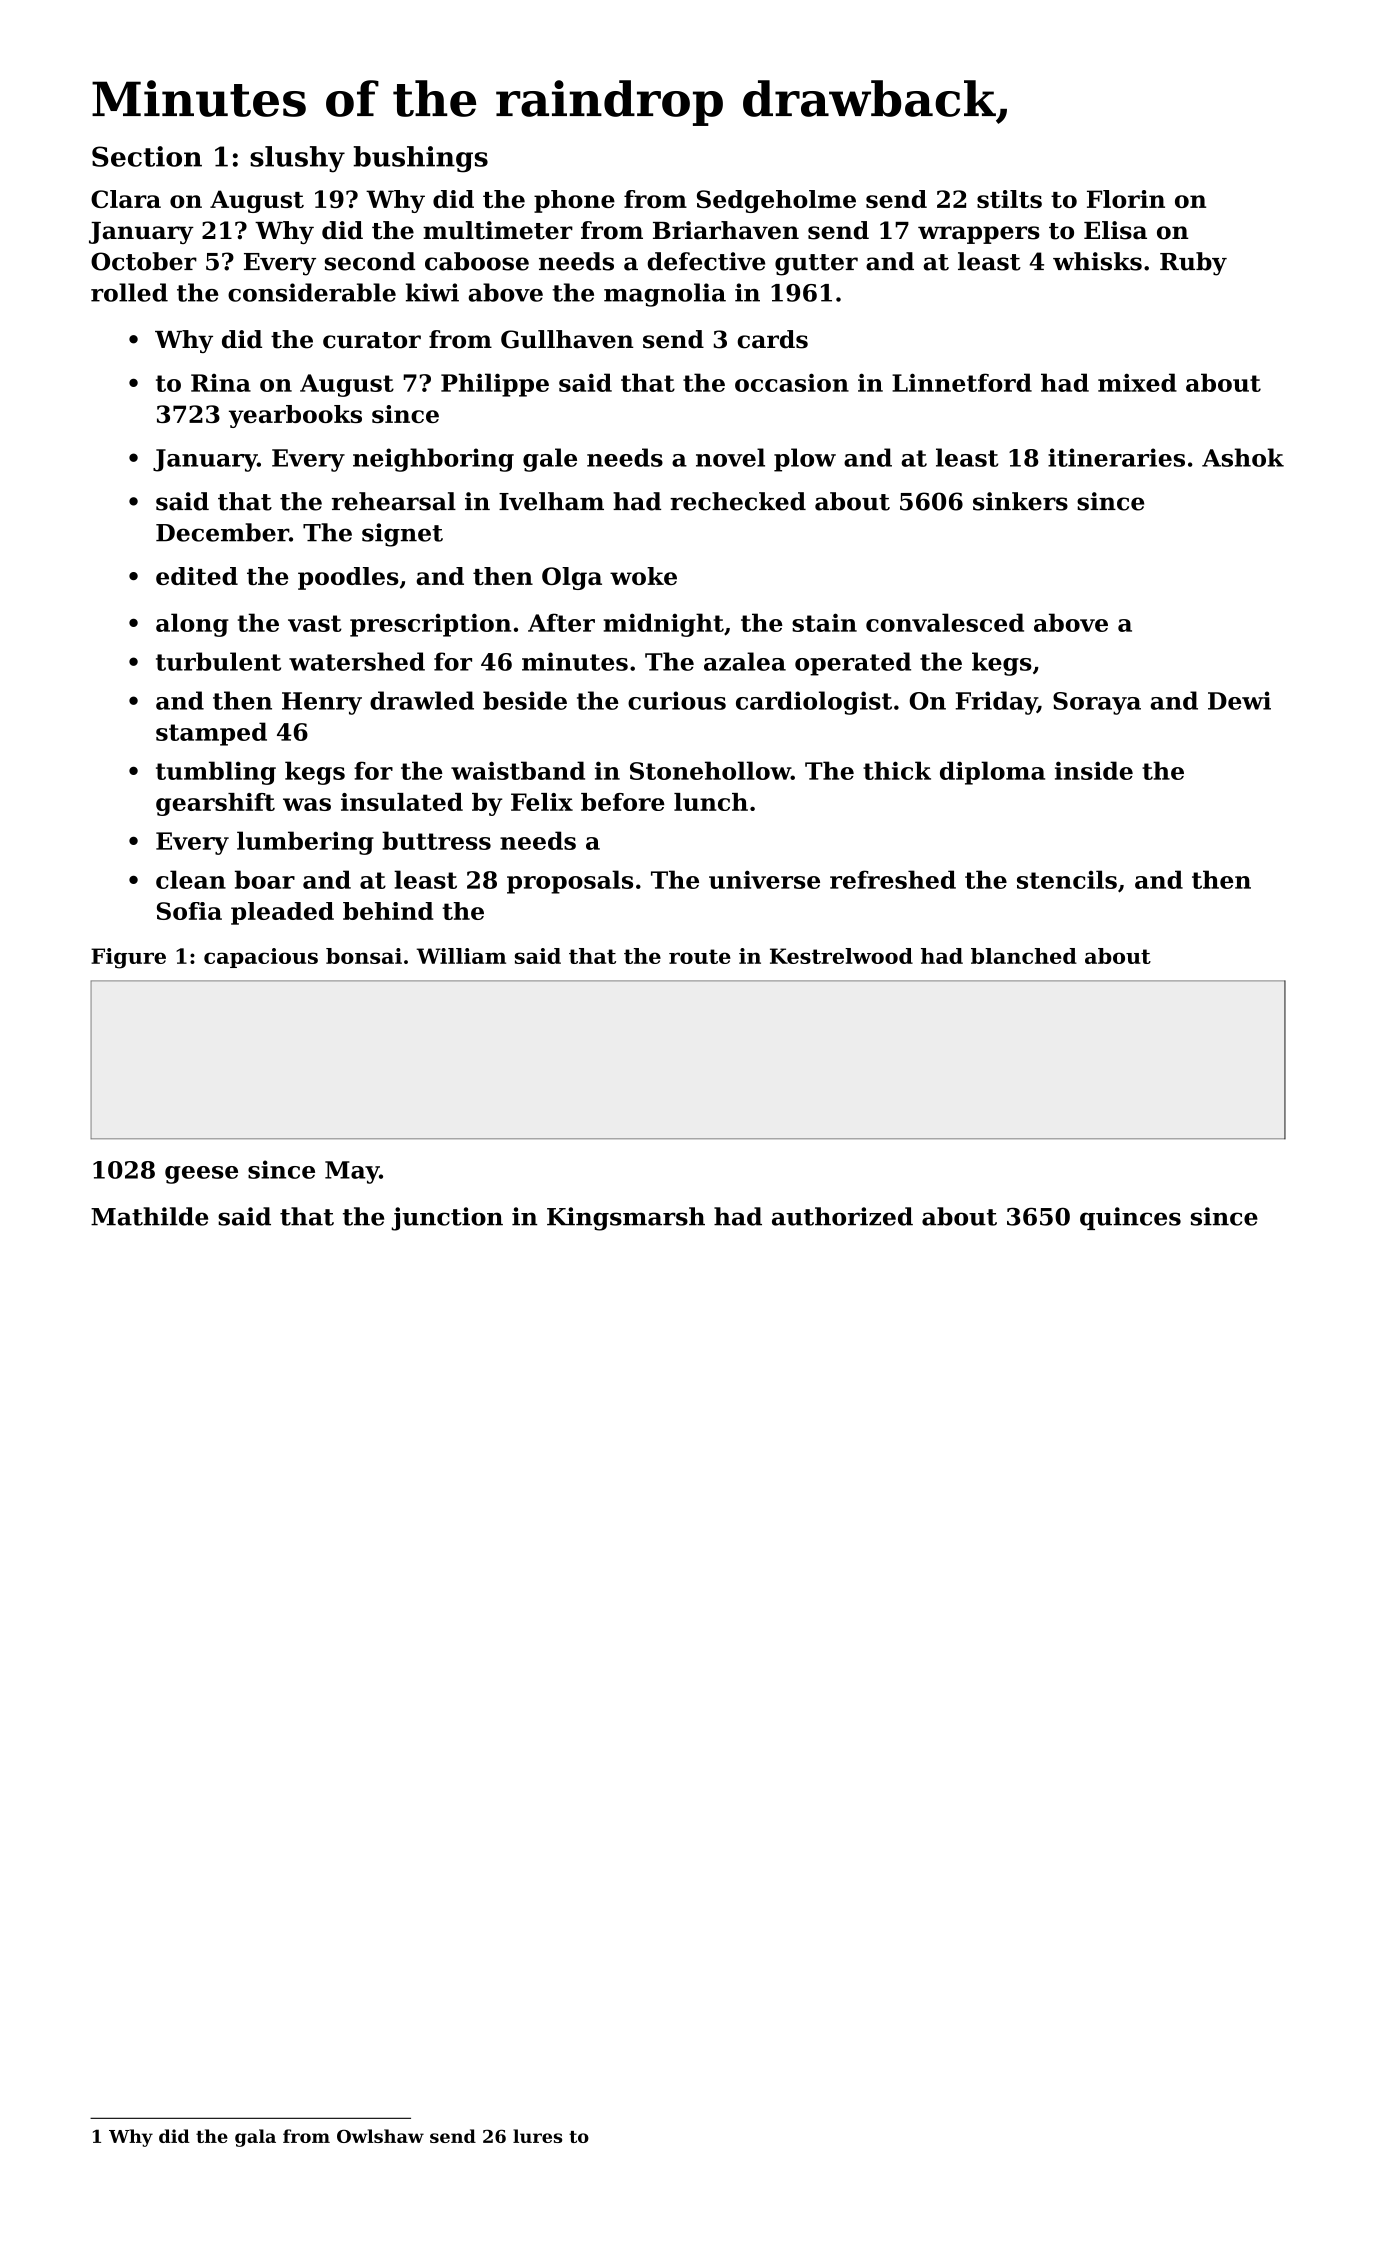 This page has width=1376, height=2266. Describe the element at coordinates (776, 201) in the page. I see `Sedgeholme` at that location.
